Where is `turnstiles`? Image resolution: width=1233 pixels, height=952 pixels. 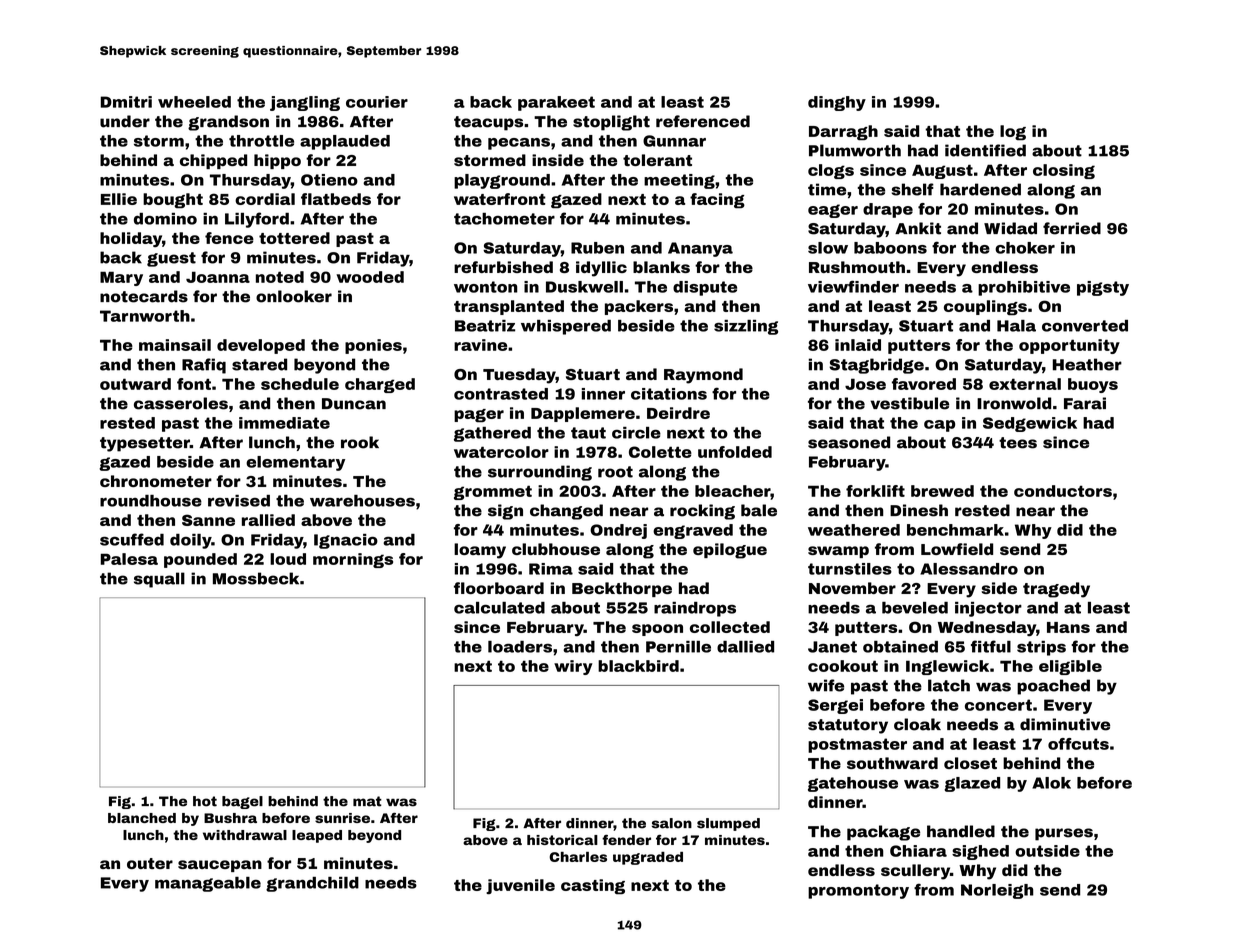 turnstiles is located at coordinates (850, 569).
